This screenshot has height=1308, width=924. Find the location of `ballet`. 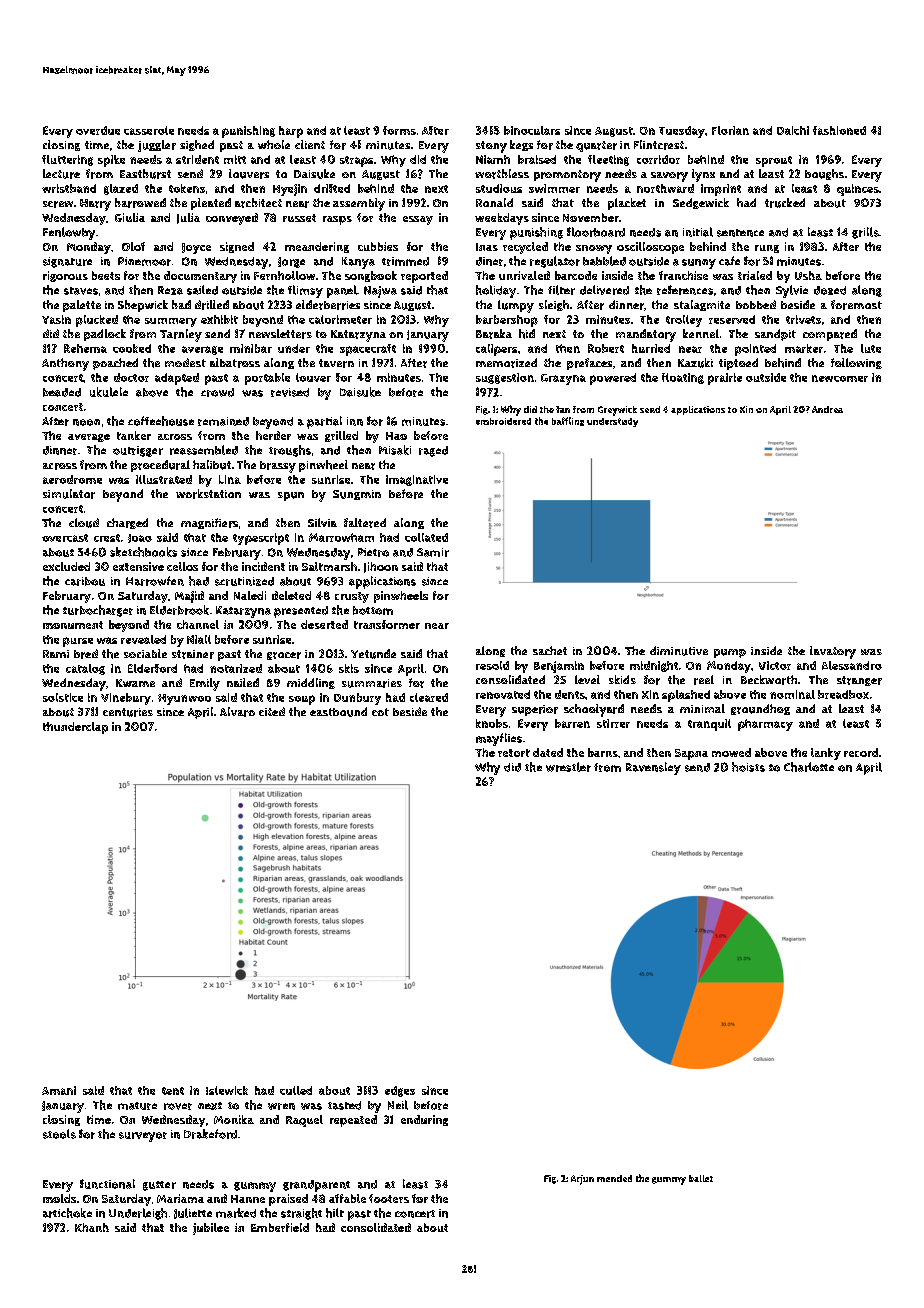

ballet is located at coordinates (701, 1178).
